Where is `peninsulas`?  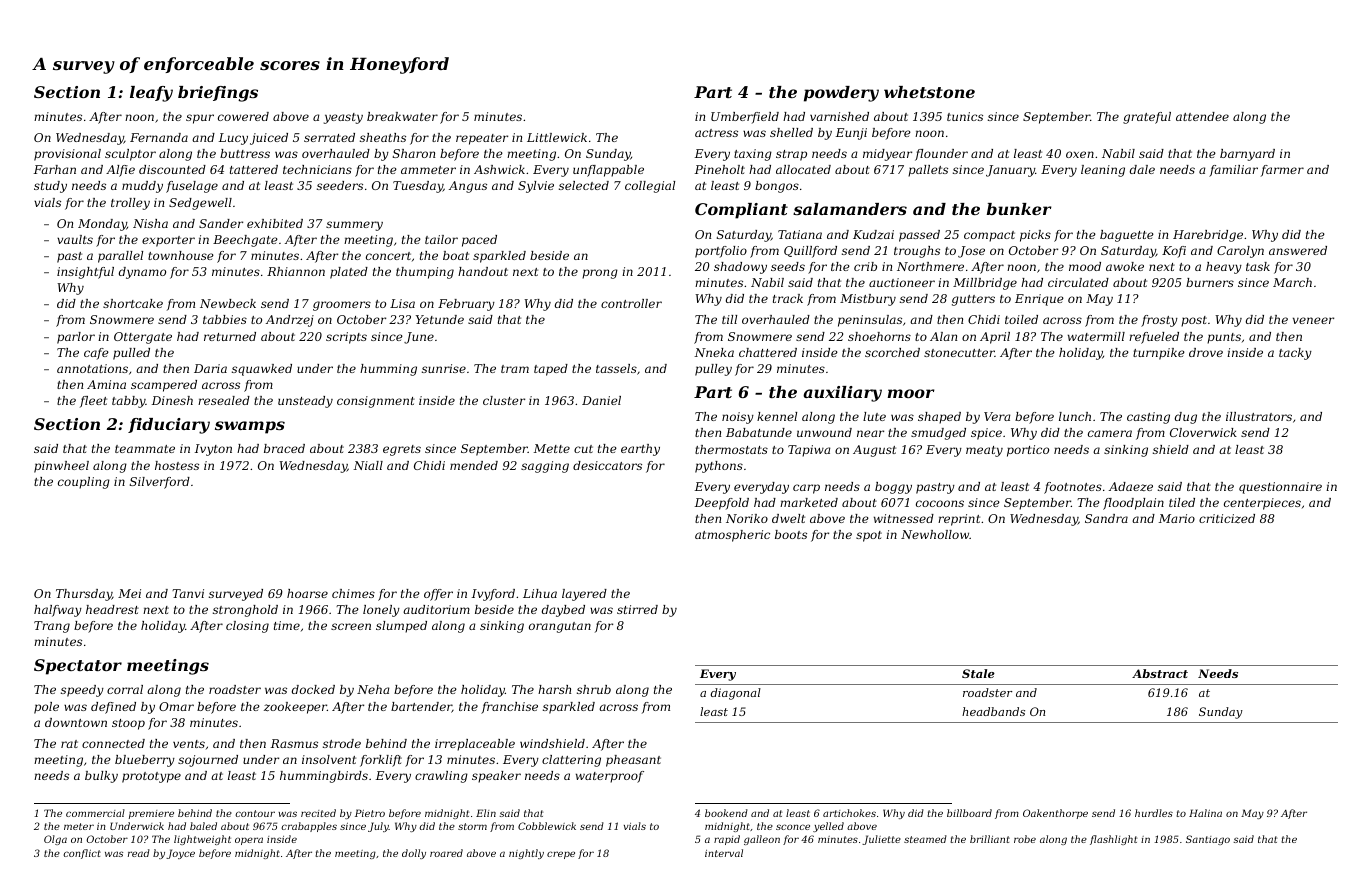
peninsulas is located at coordinates (870, 321).
